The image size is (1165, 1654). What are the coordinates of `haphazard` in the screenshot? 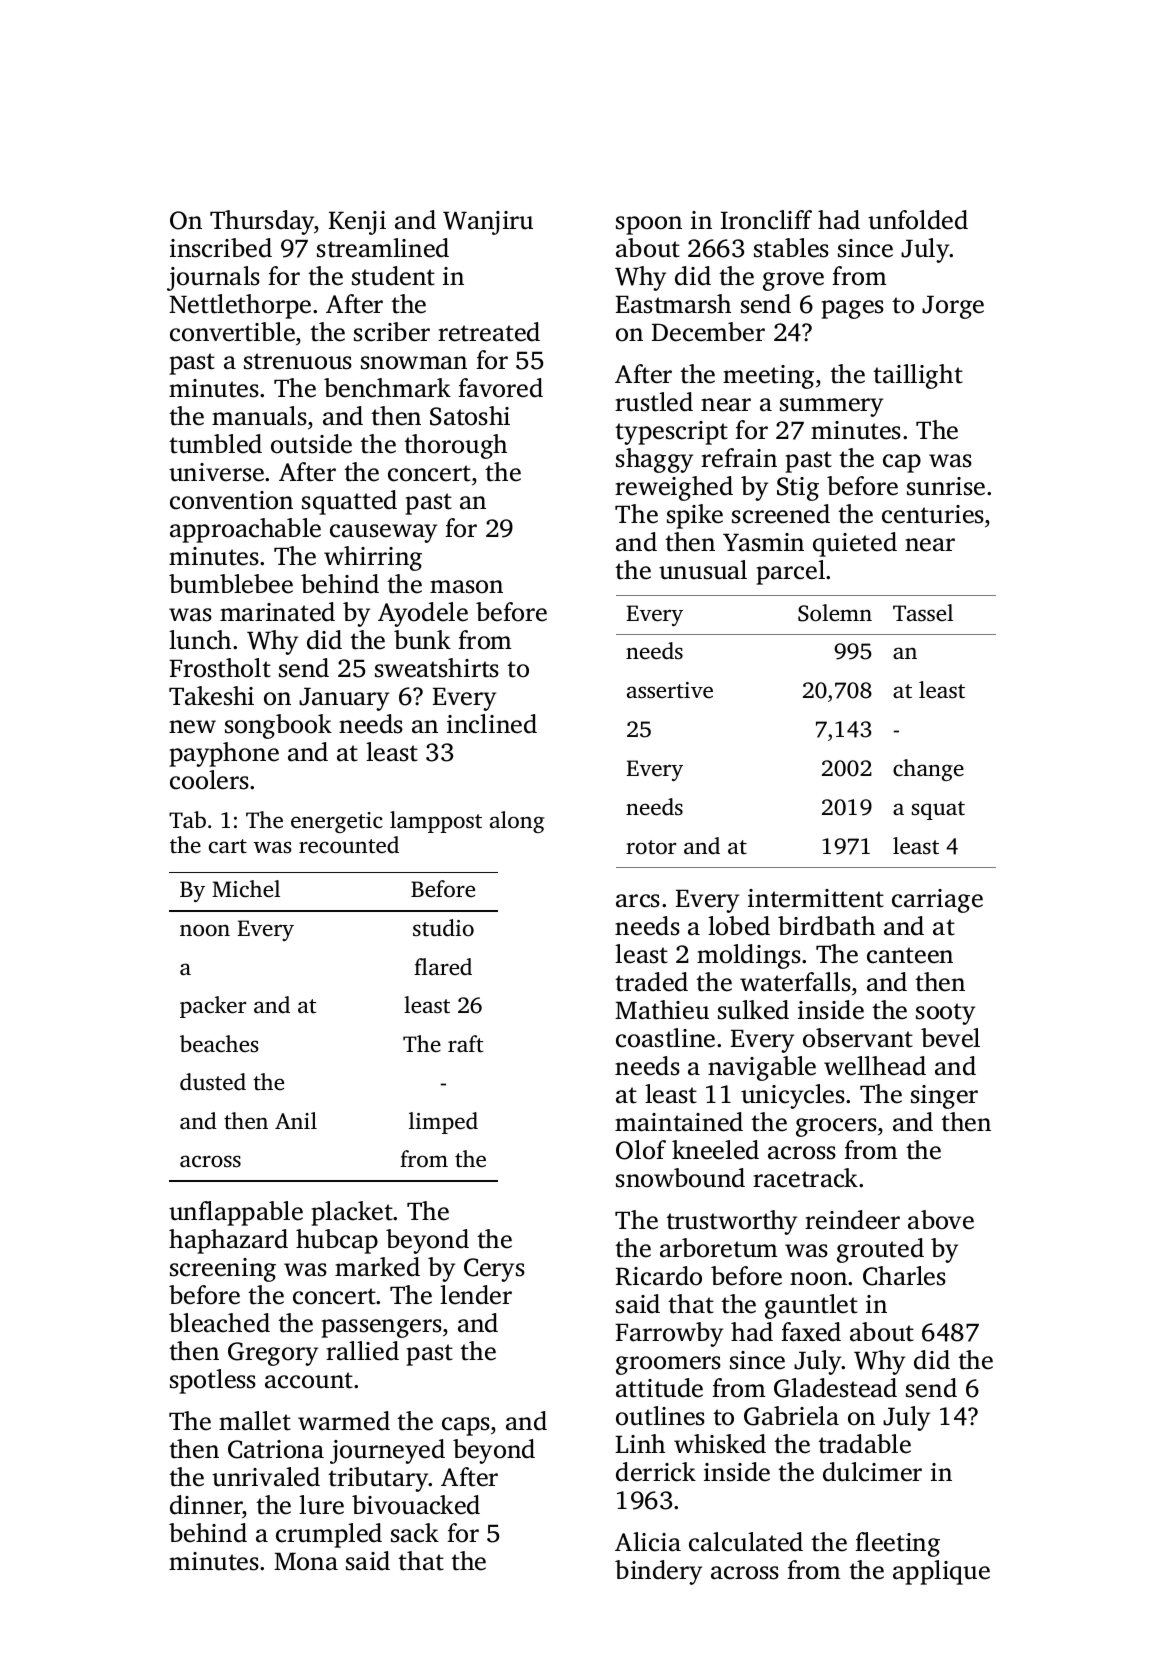 It's located at (228, 1241).
